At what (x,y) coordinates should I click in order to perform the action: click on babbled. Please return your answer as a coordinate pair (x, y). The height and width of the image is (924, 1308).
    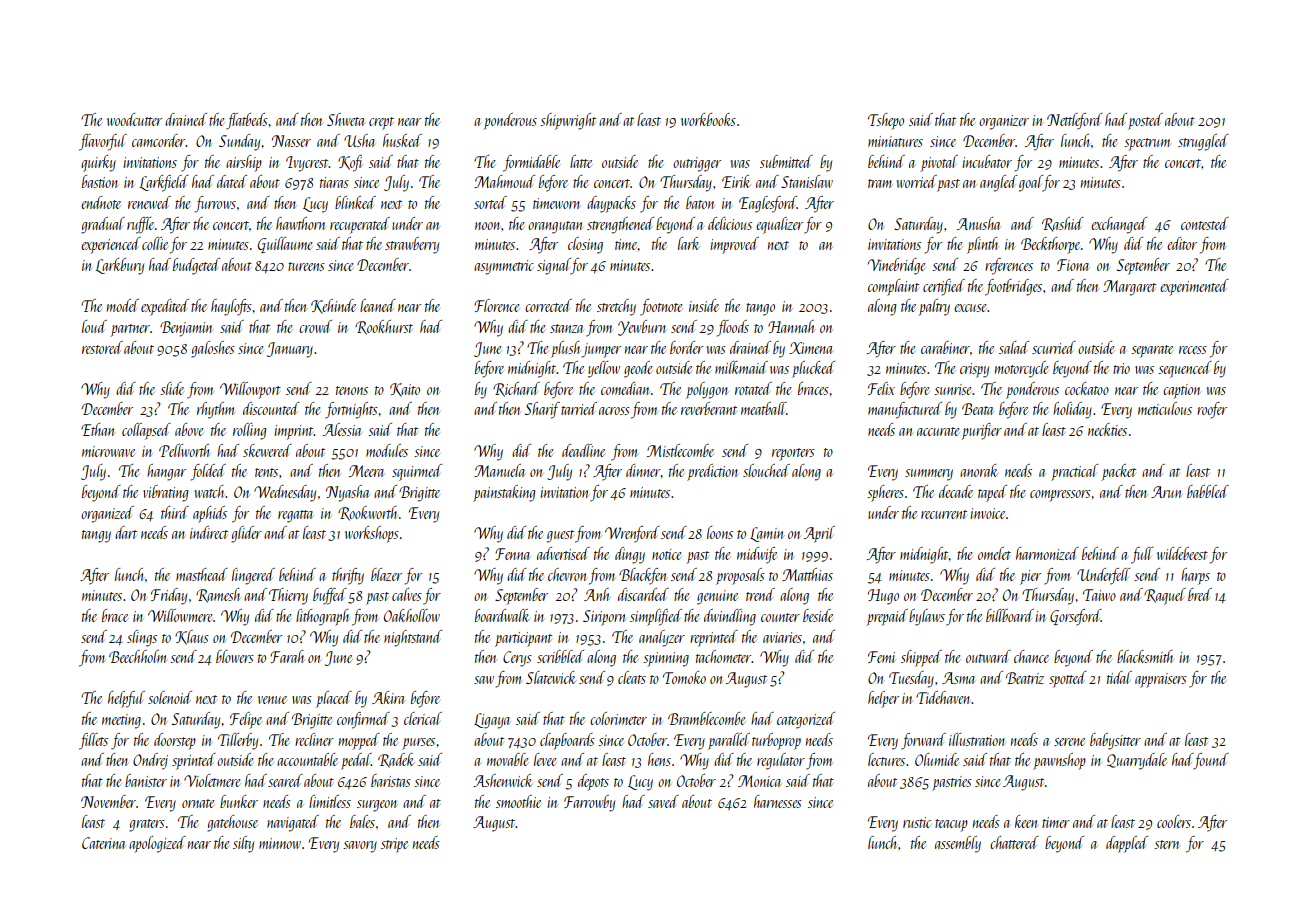
    Looking at the image, I should click on (1208, 491).
